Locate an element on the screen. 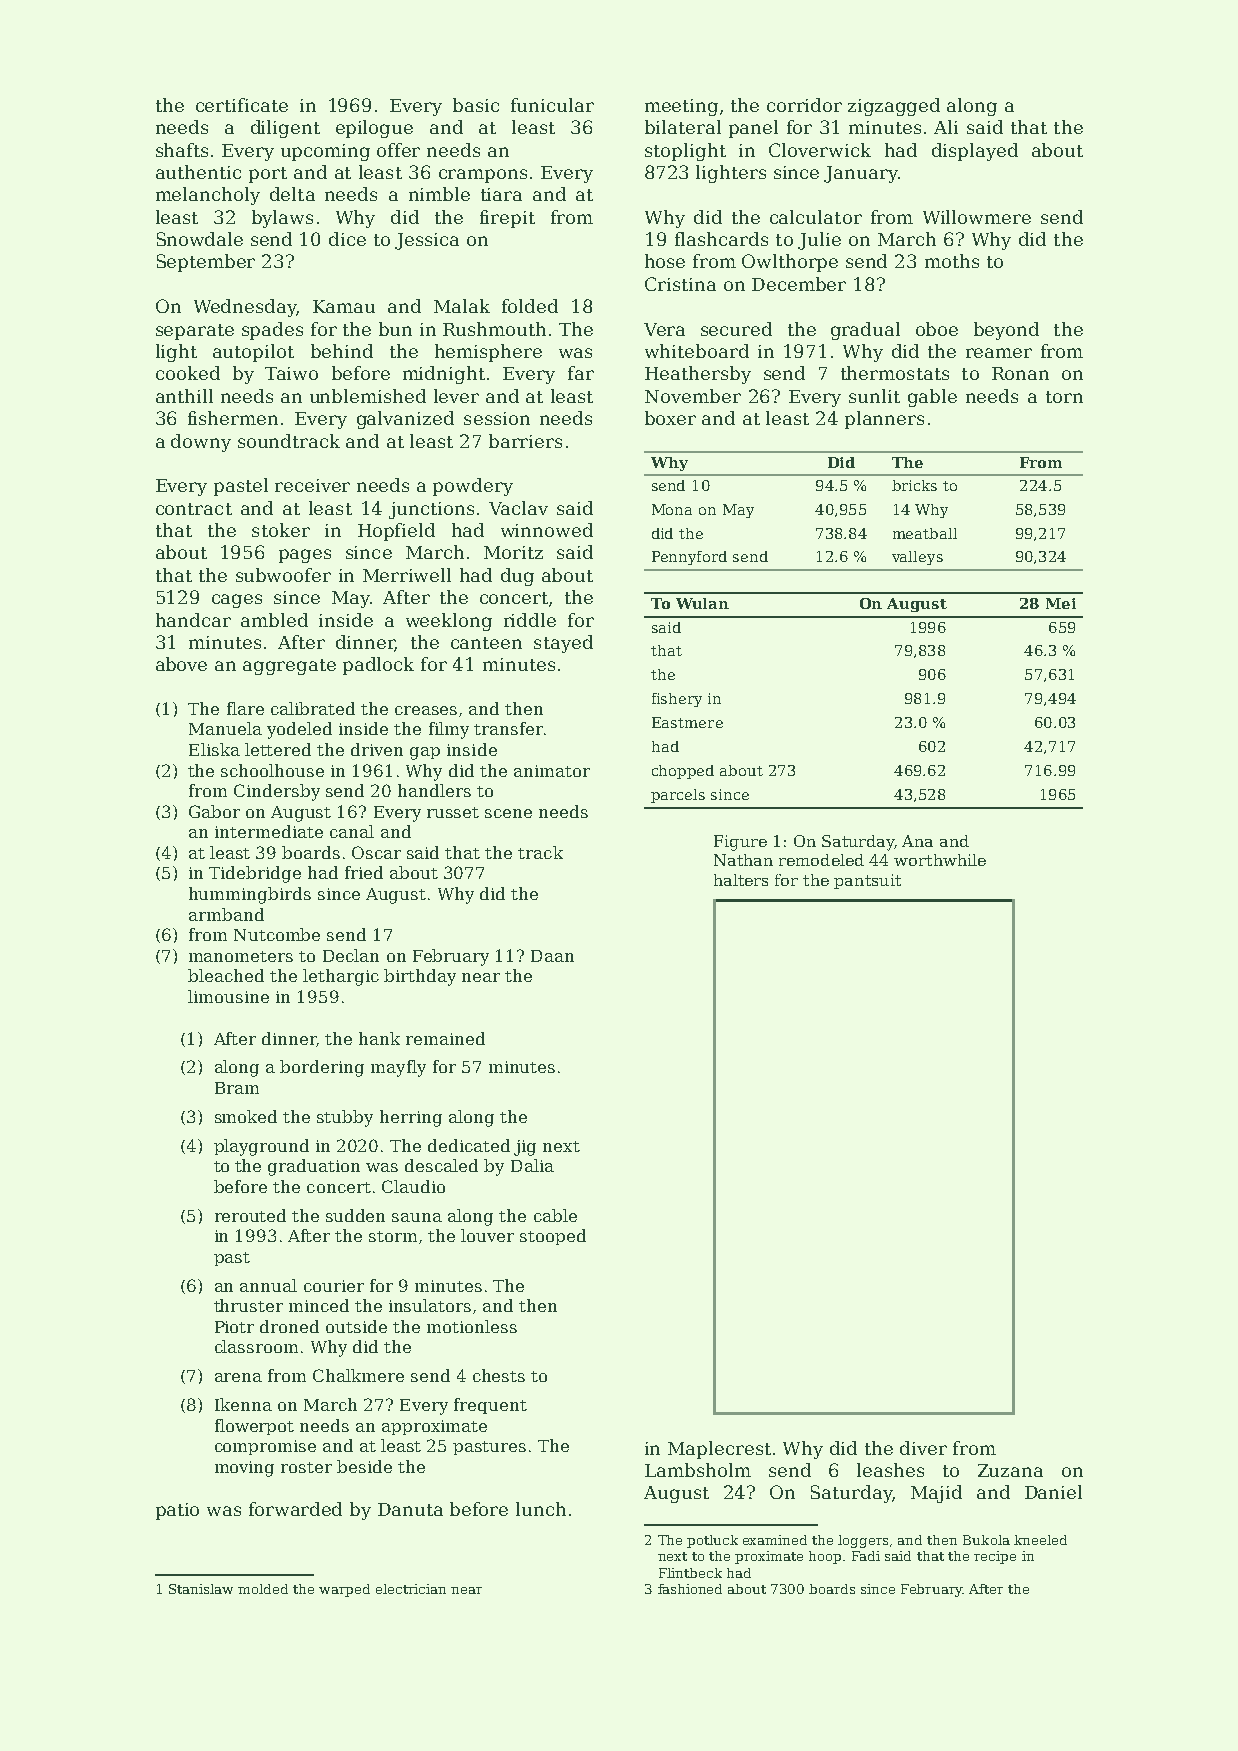  scene is located at coordinates (508, 813).
